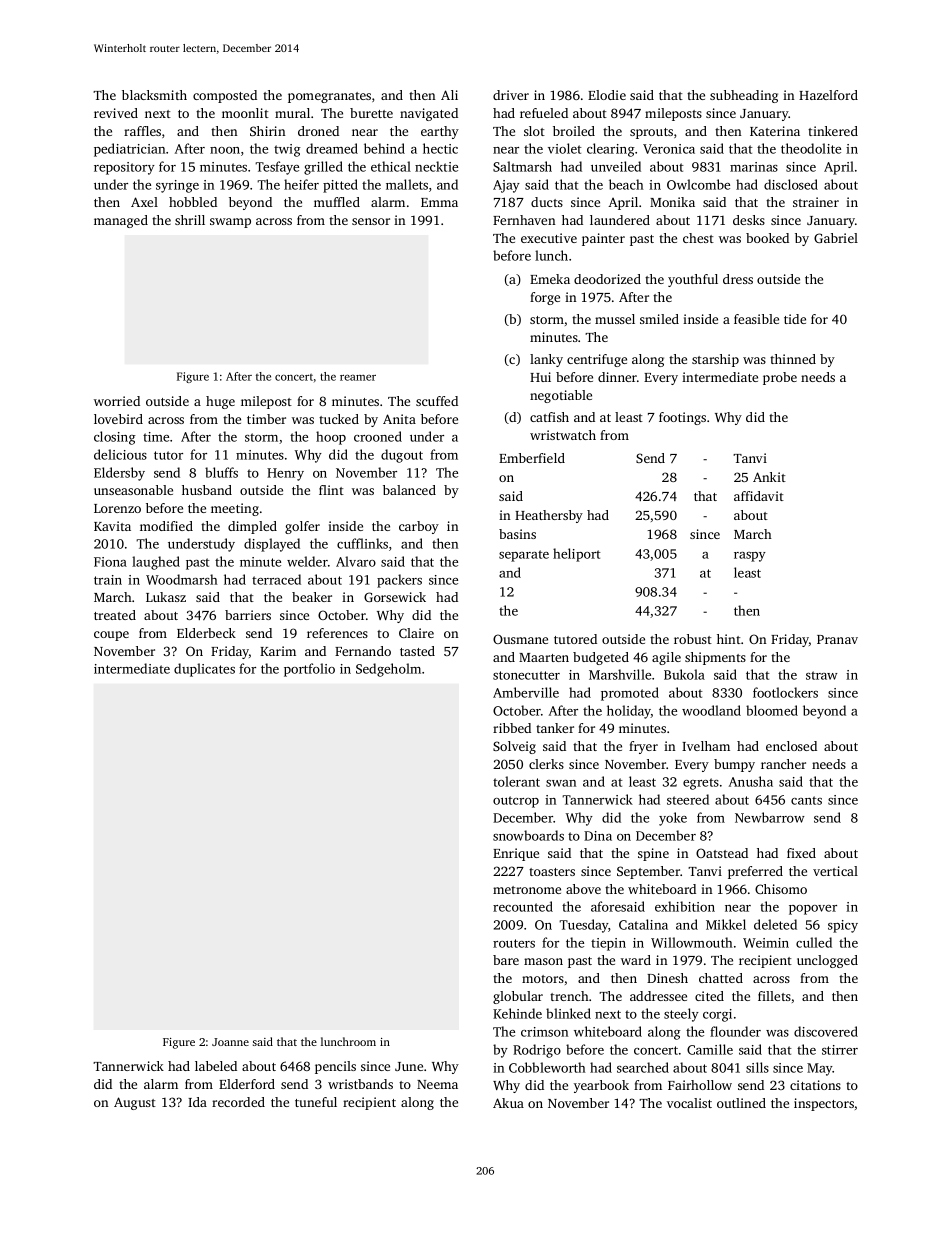  What do you see at coordinates (811, 148) in the screenshot?
I see `theodolite` at bounding box center [811, 148].
